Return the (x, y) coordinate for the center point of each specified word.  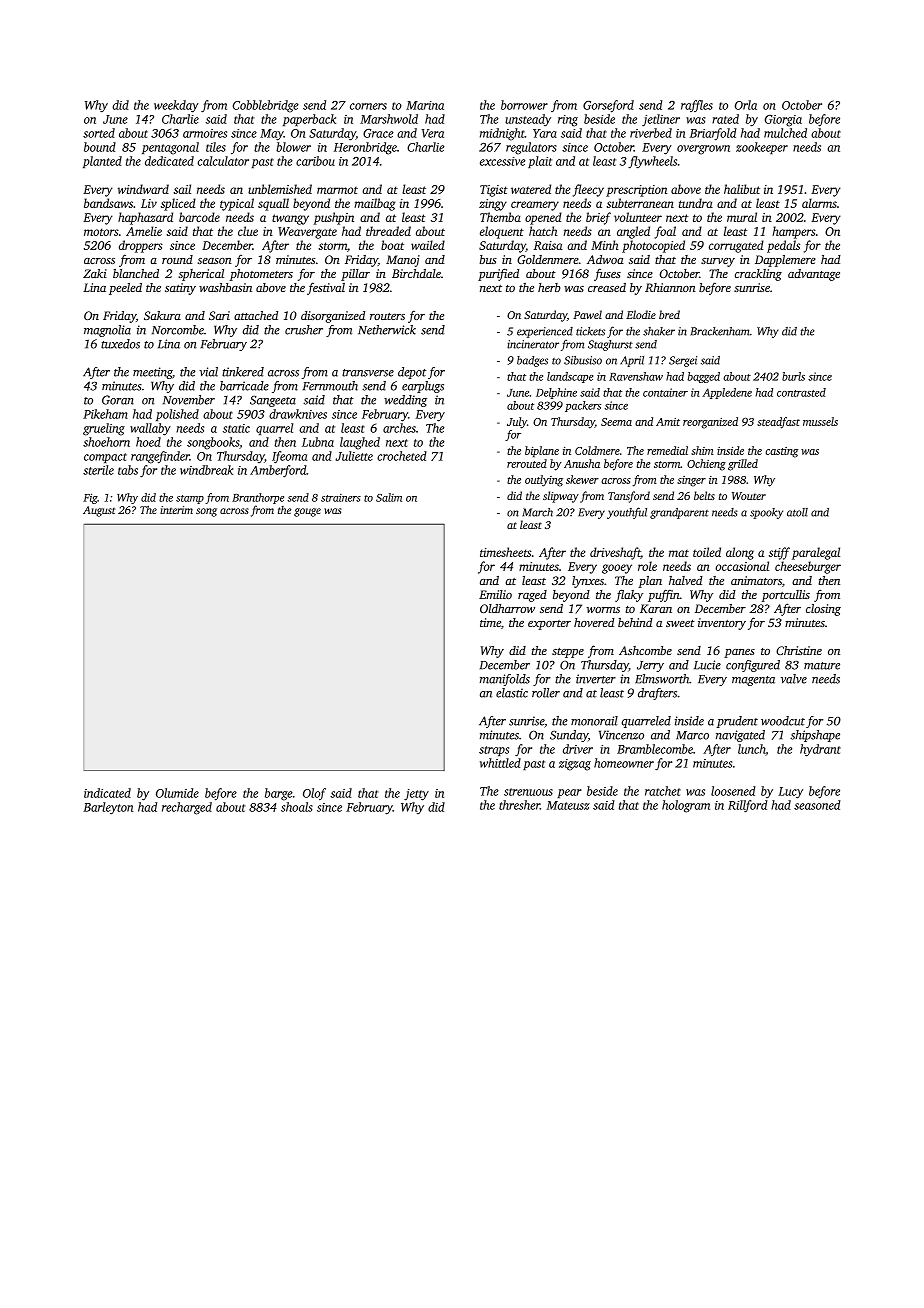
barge (279, 794)
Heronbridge (365, 148)
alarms (819, 203)
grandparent (679, 513)
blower (293, 147)
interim (176, 510)
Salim (389, 497)
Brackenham (720, 331)
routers (387, 316)
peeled (125, 289)
